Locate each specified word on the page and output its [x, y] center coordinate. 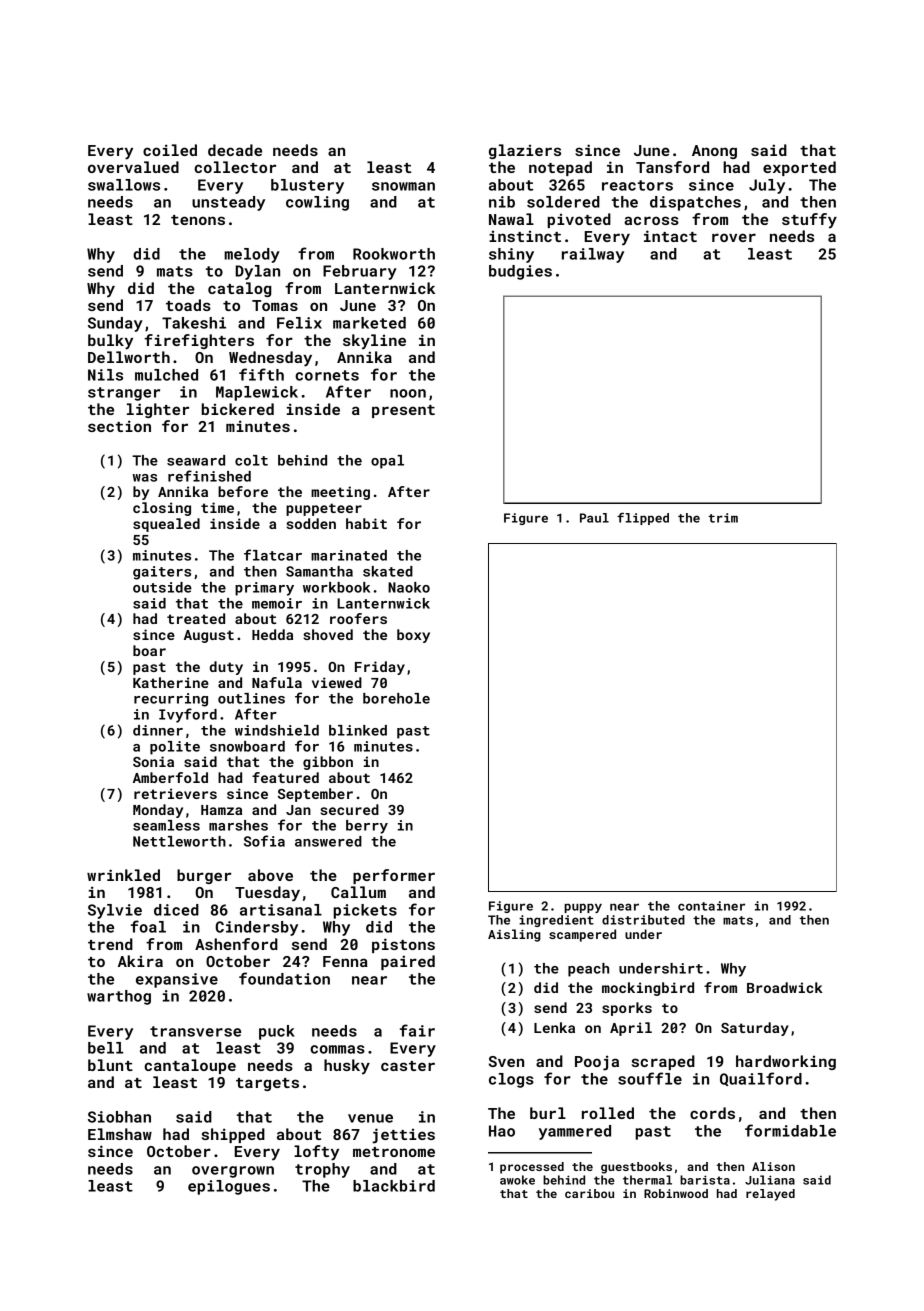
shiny [511, 255]
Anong [714, 152]
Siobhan [119, 1117]
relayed [770, 1195]
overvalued [133, 167]
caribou [589, 1193]
